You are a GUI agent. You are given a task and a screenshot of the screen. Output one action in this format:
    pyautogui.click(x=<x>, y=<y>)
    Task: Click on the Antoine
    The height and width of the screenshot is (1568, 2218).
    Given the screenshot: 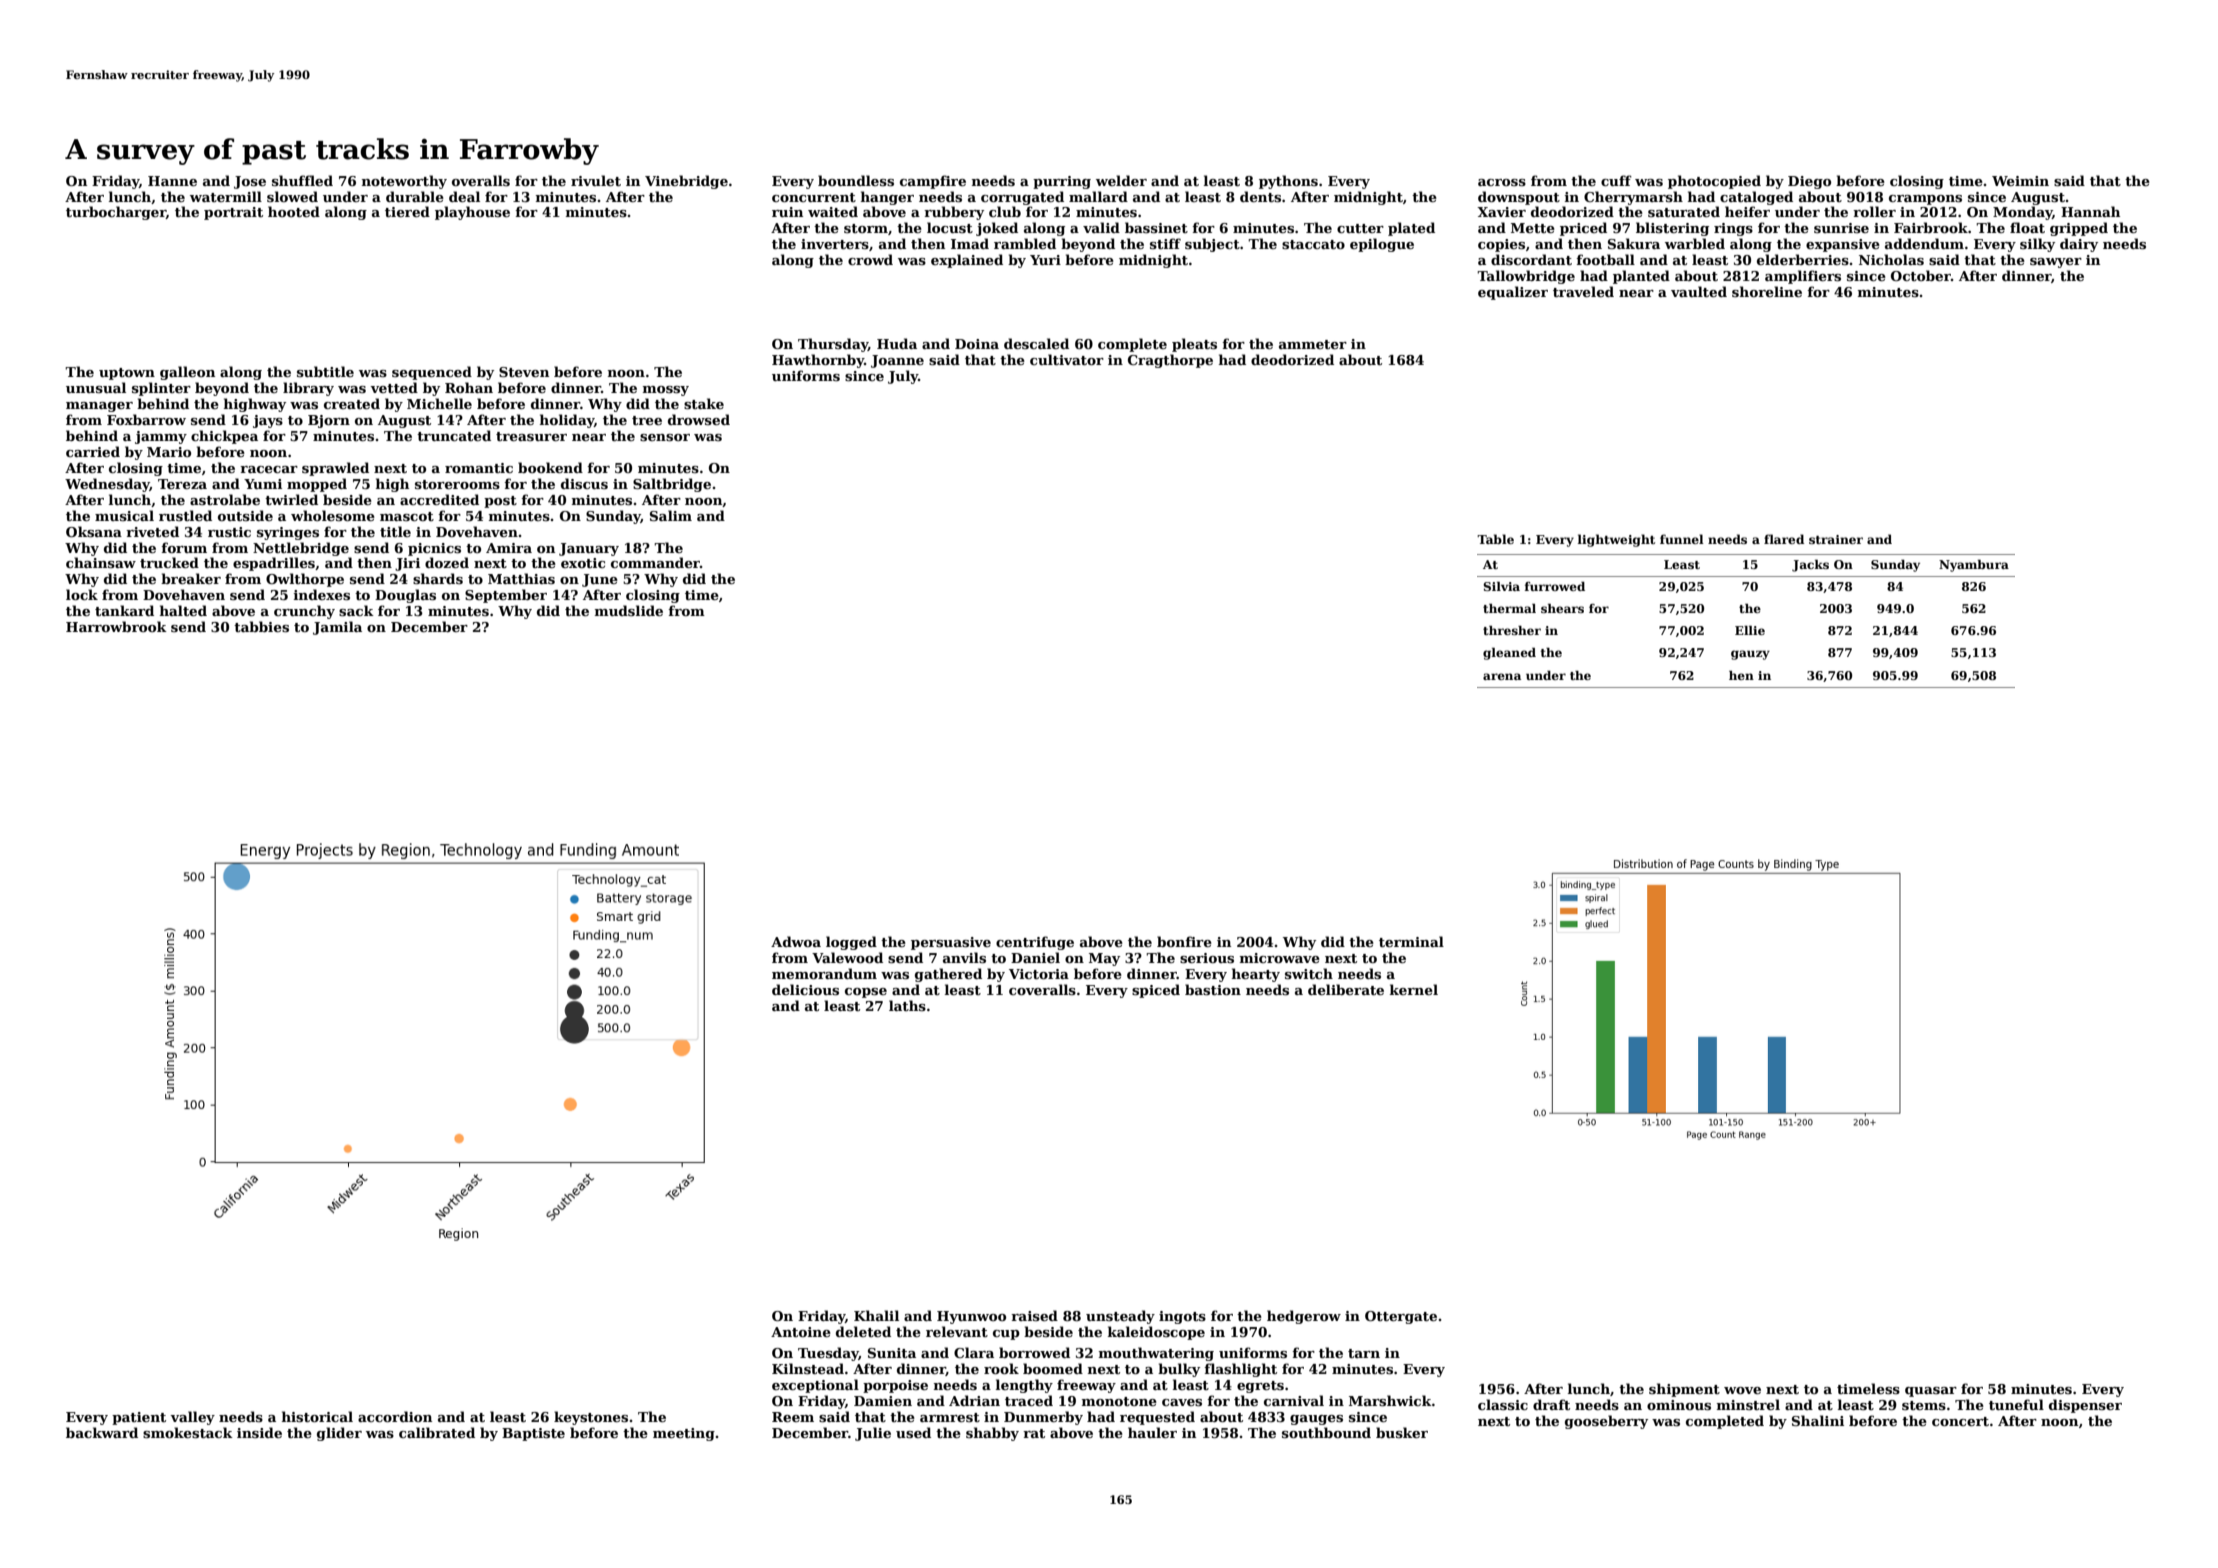 What is the action you would take?
    pyautogui.click(x=801, y=1332)
